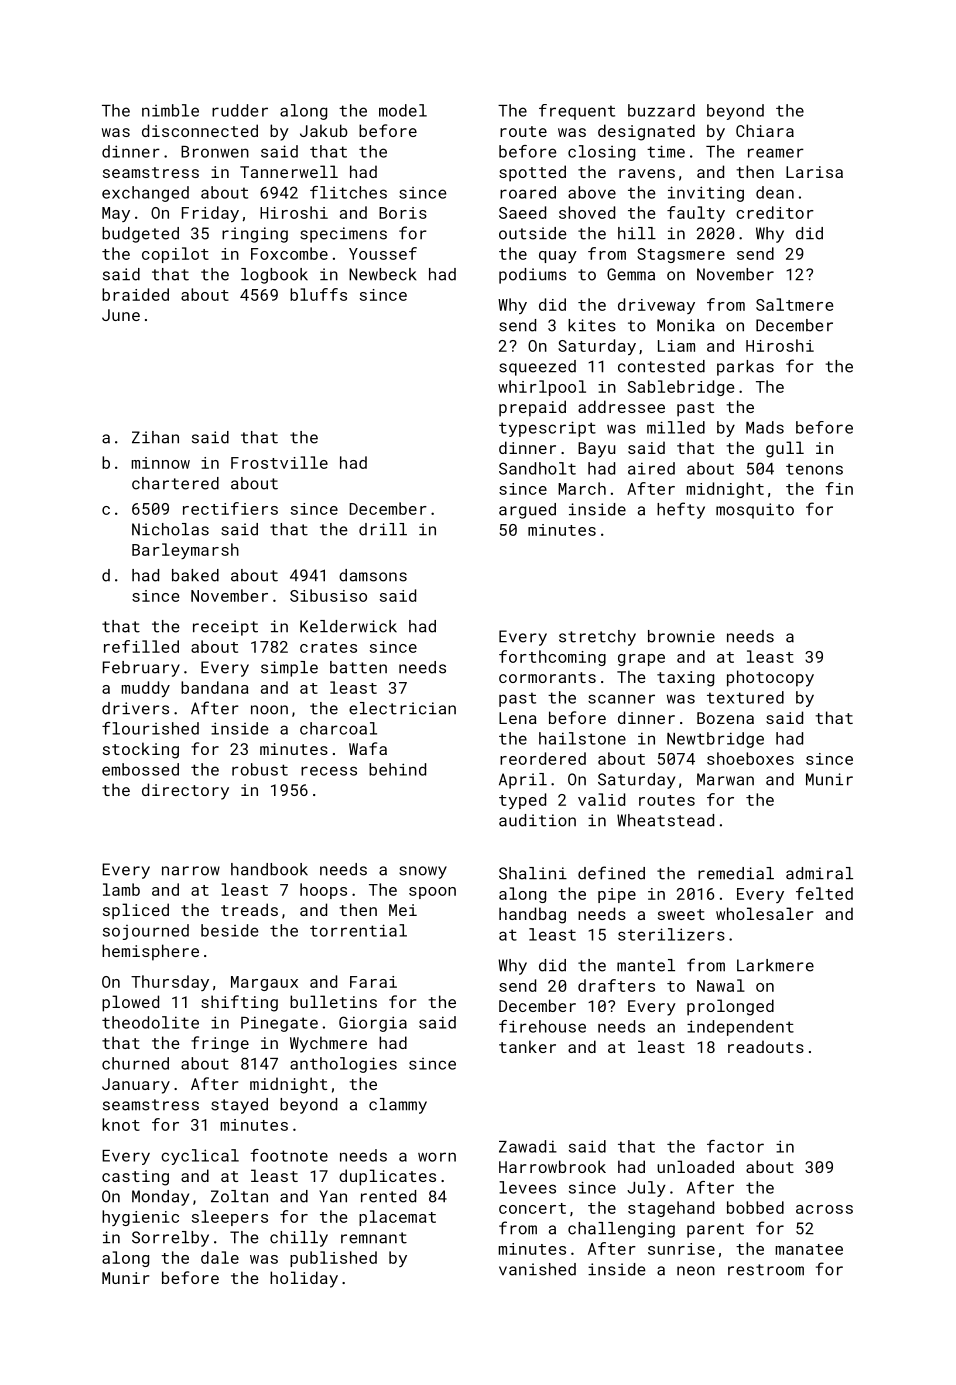 The image size is (956, 1385). I want to click on photocopy, so click(770, 678).
